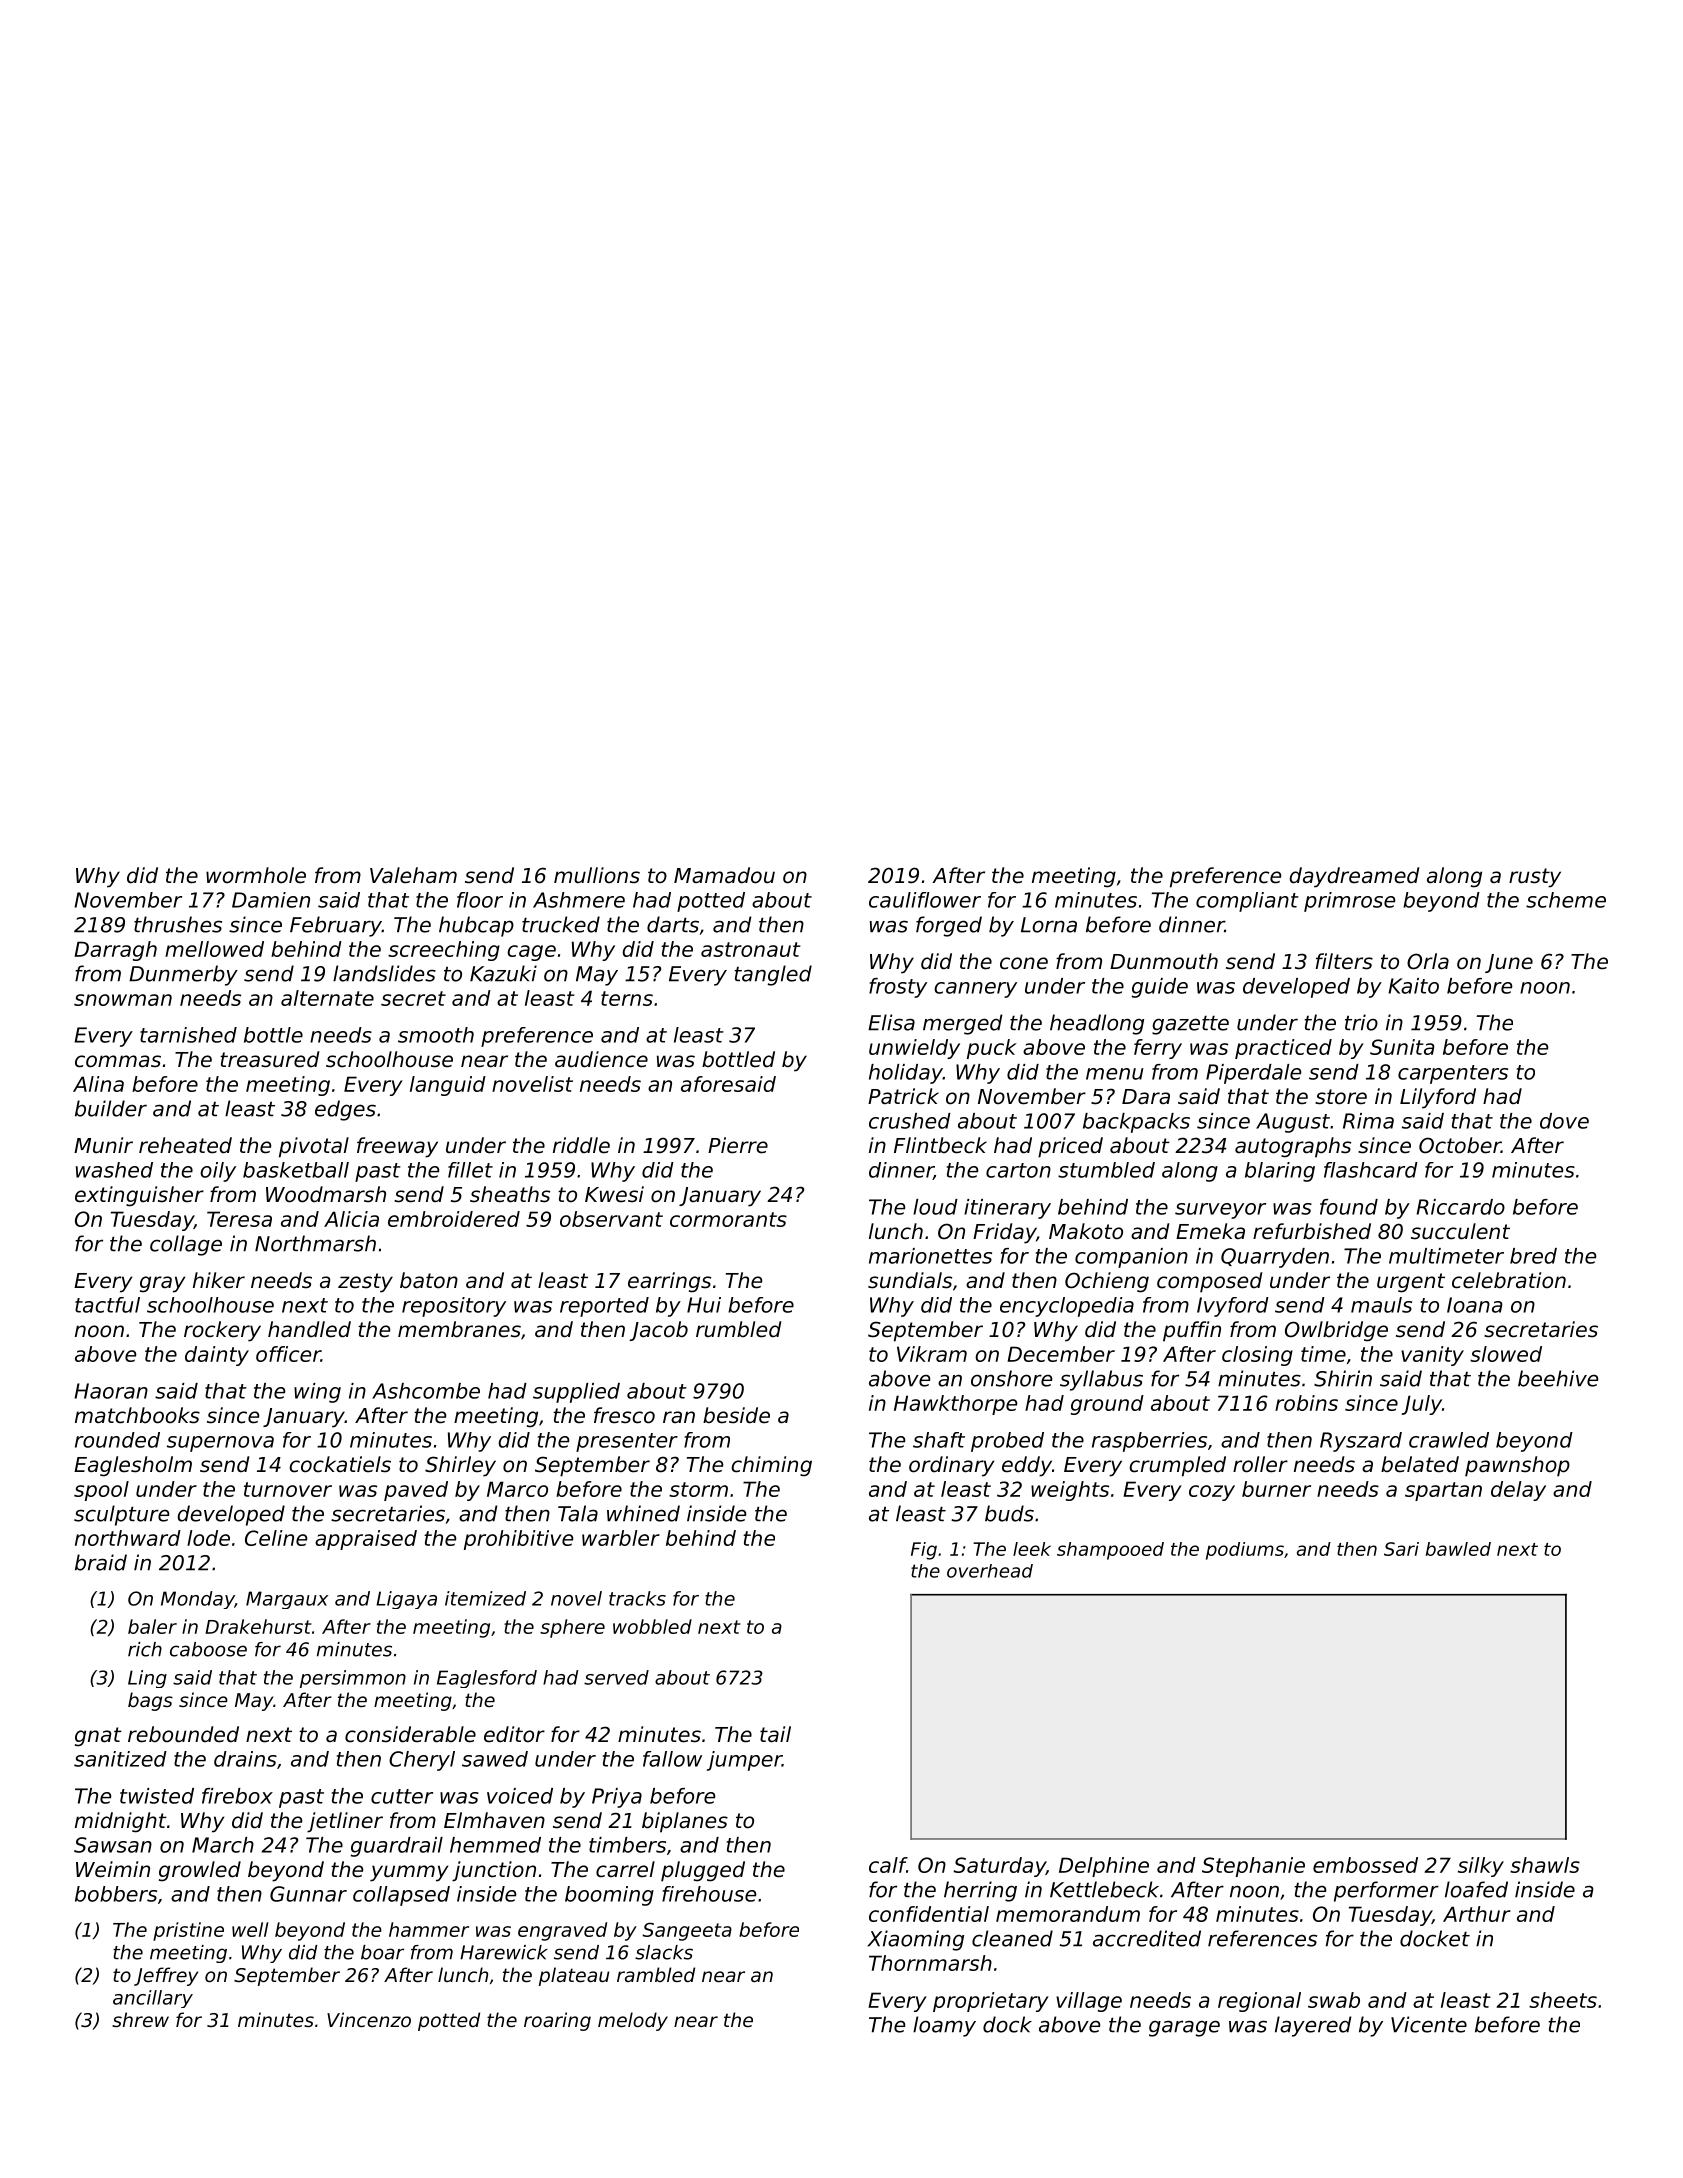  What do you see at coordinates (495, 1845) in the document?
I see `hemmed` at bounding box center [495, 1845].
